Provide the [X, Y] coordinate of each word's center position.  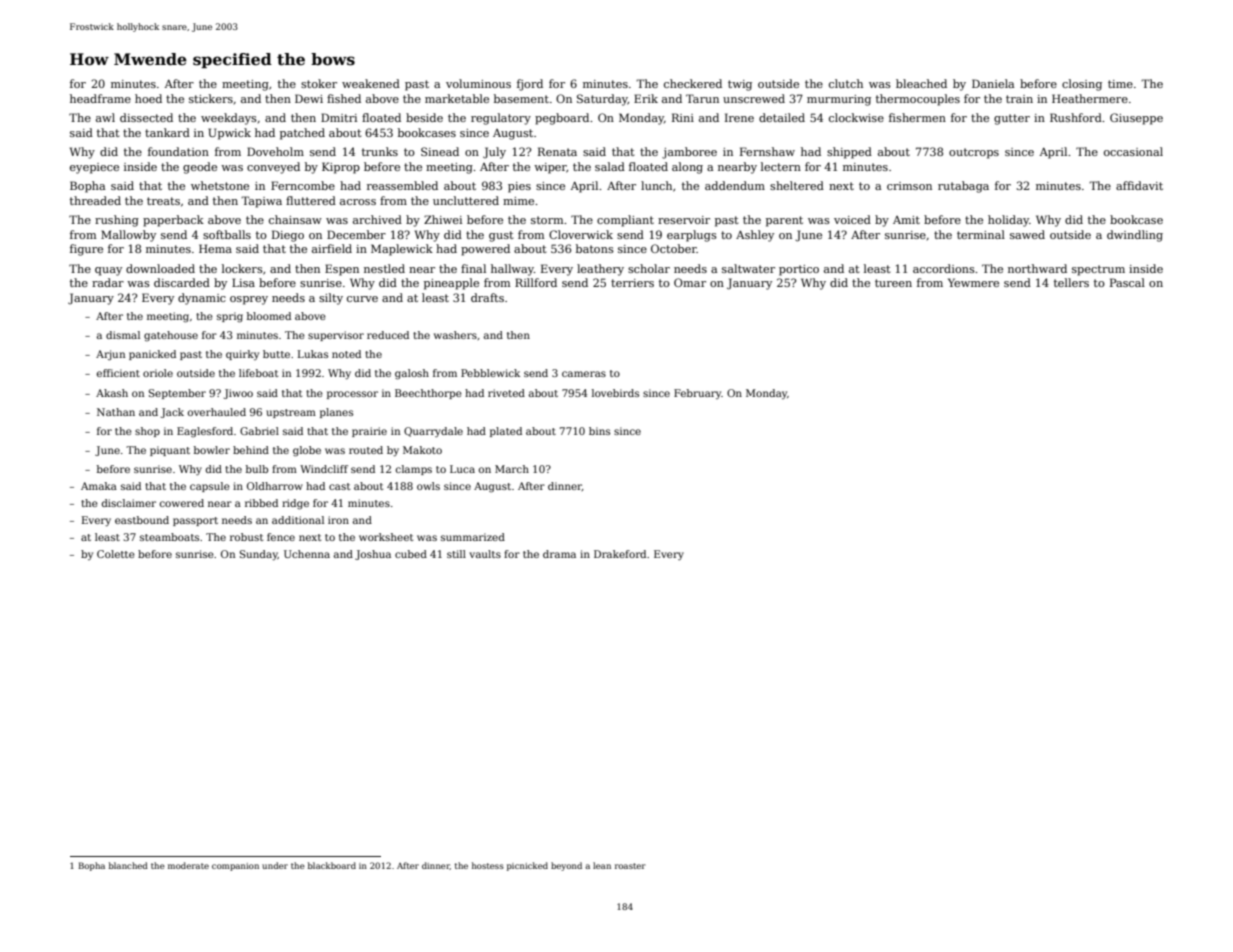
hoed [148, 98]
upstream [291, 413]
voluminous [478, 83]
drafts [487, 297]
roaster [630, 866]
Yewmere [973, 282]
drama [559, 554]
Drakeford [620, 554]
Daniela [993, 83]
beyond [566, 866]
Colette [116, 554]
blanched [128, 865]
